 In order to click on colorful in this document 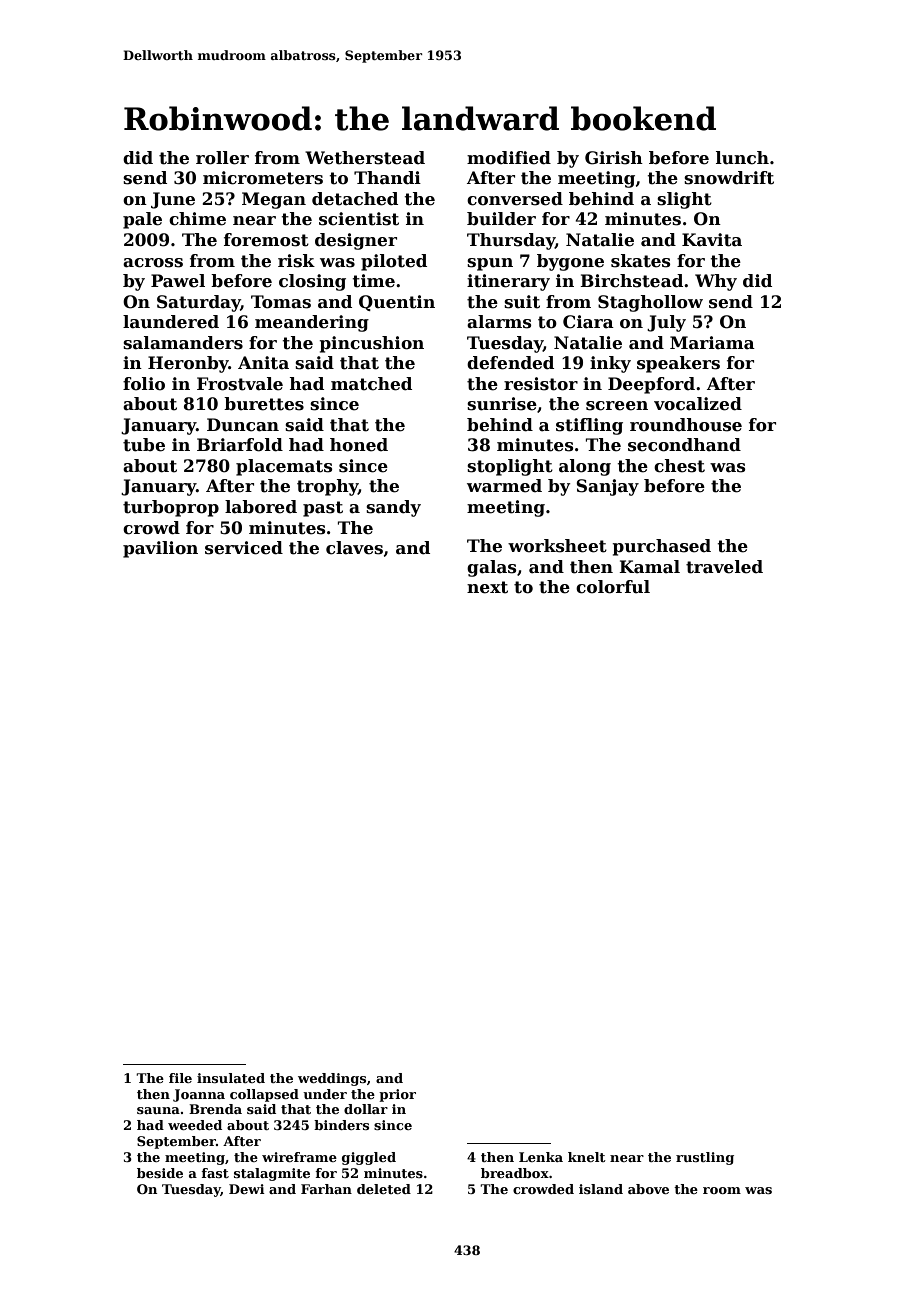, I will do `click(613, 587)`.
